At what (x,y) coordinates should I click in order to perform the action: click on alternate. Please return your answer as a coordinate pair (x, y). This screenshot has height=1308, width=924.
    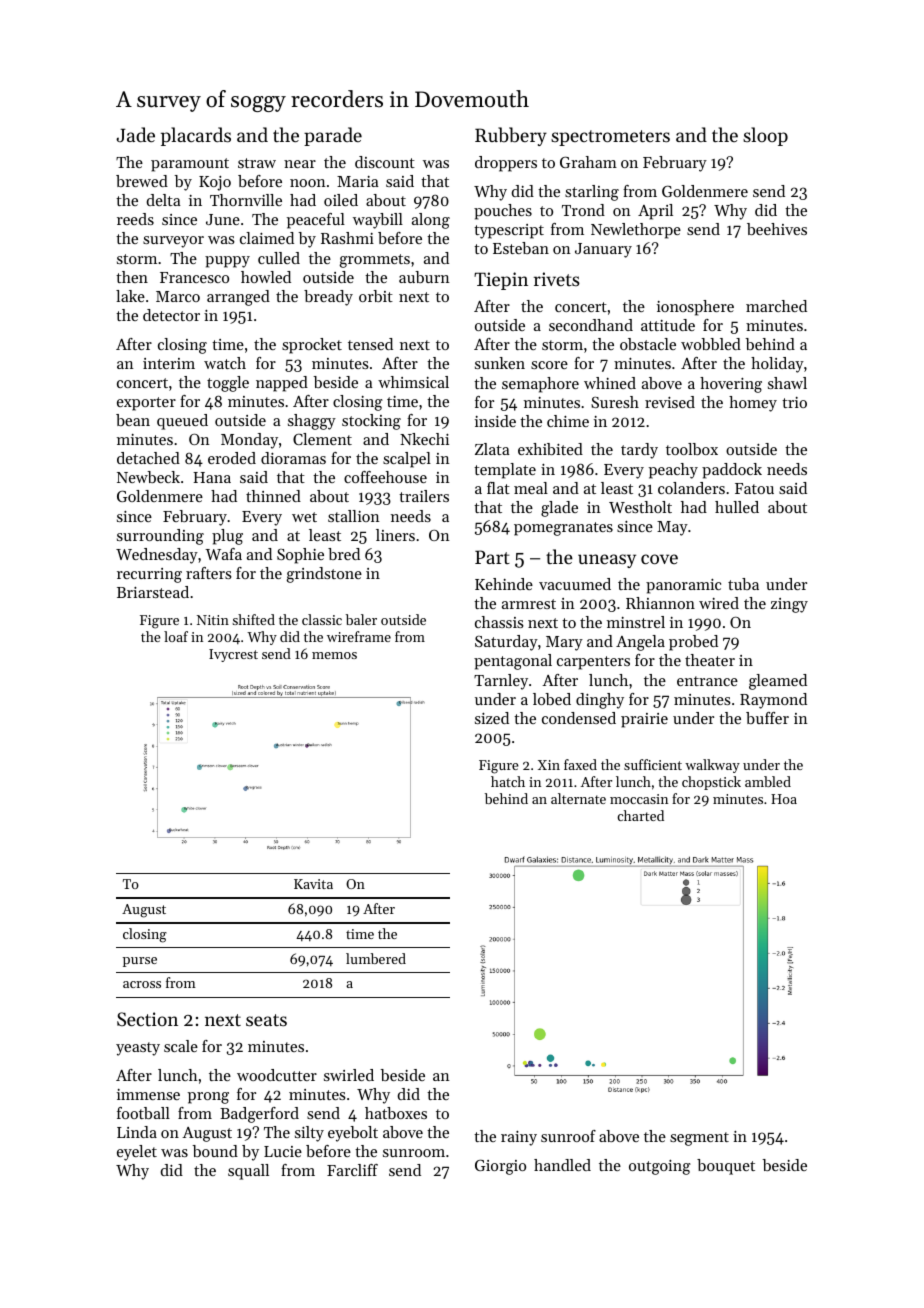
    Looking at the image, I should click on (578, 798).
